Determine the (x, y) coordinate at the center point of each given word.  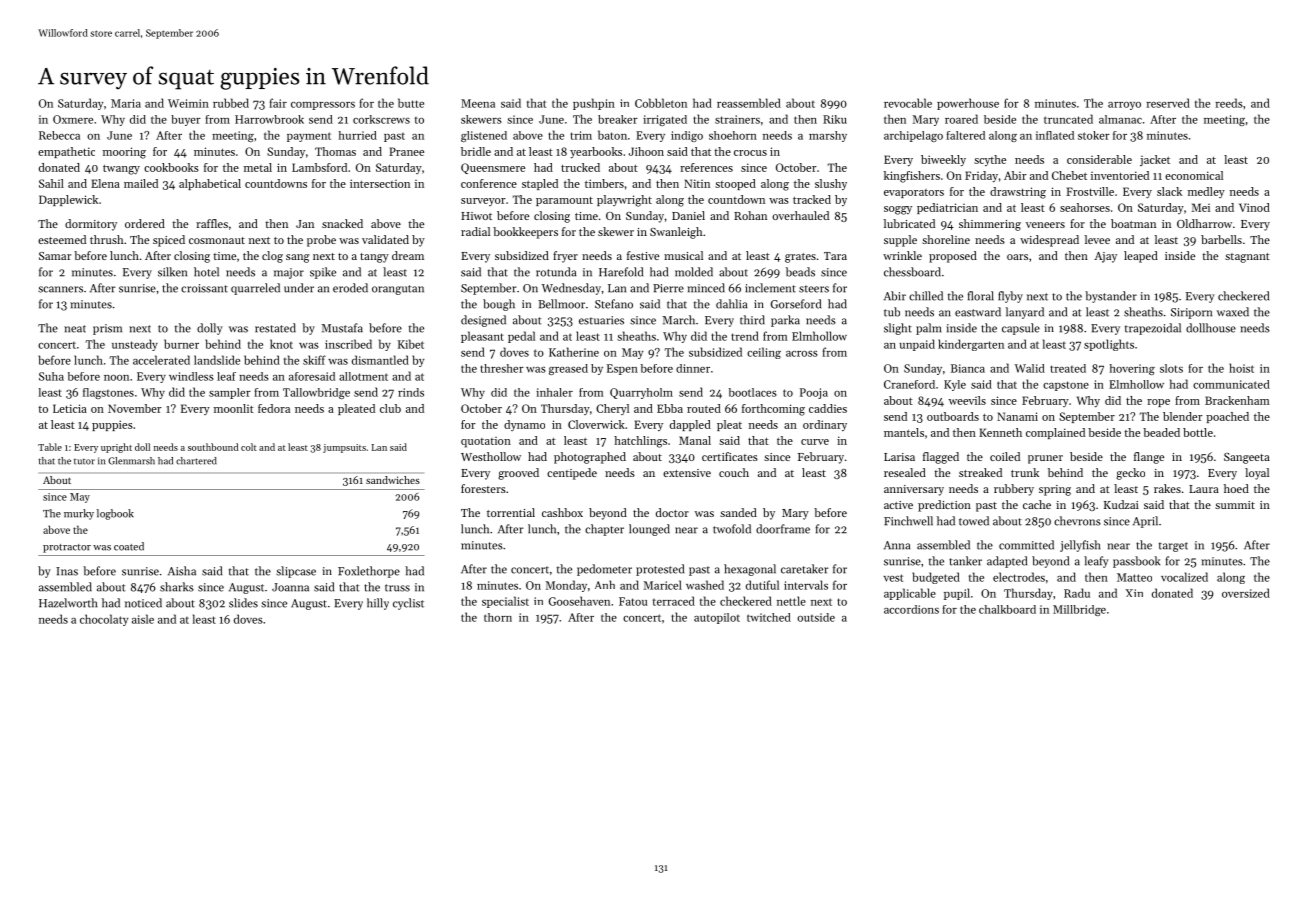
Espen (622, 369)
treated (1068, 368)
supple (900, 241)
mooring (124, 153)
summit (1235, 505)
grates (800, 258)
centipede (572, 474)
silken (172, 272)
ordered (145, 223)
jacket (1155, 160)
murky (79, 514)
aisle (143, 619)
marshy (828, 136)
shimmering (990, 225)
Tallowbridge (316, 393)
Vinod (1254, 207)
